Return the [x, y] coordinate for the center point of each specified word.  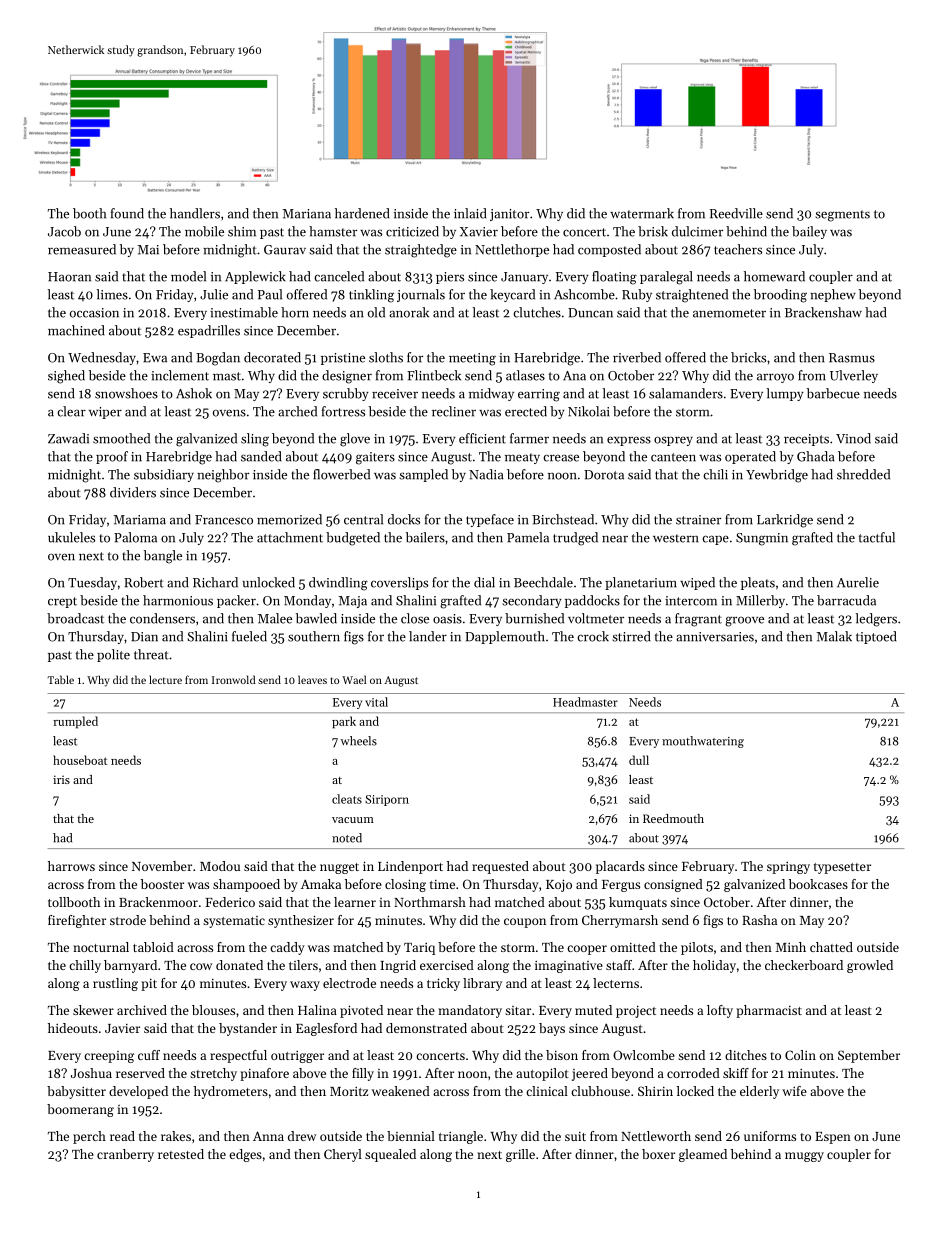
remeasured [82, 249]
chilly [85, 966]
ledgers [876, 620]
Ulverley [854, 376]
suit [575, 1136]
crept [62, 602]
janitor [509, 215]
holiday [714, 966]
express [629, 441]
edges [245, 1155]
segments [842, 216]
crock [593, 636]
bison [562, 1055]
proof [112, 457]
